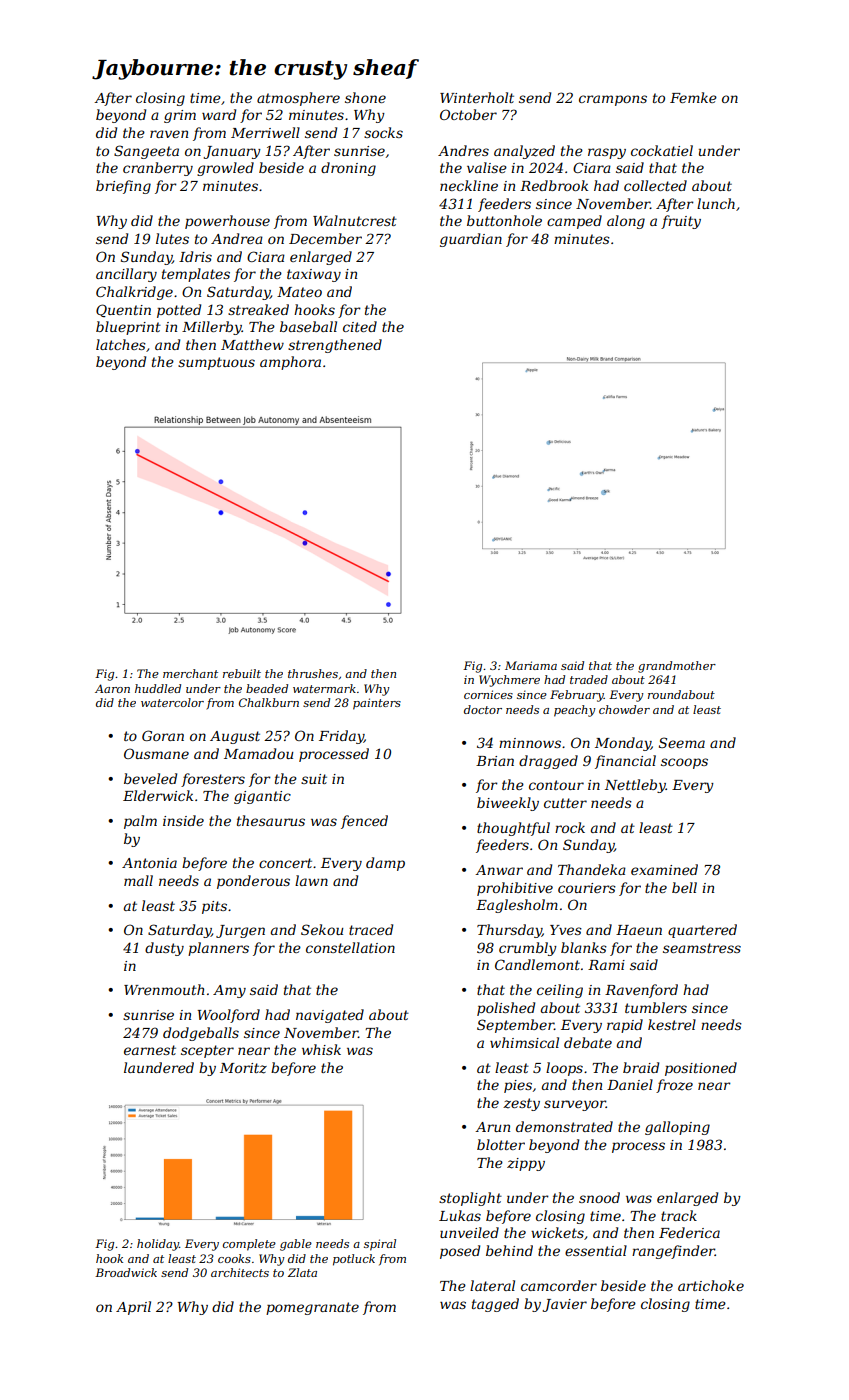  Describe the element at coordinates (216, 363) in the screenshot. I see `sumptuous` at that location.
